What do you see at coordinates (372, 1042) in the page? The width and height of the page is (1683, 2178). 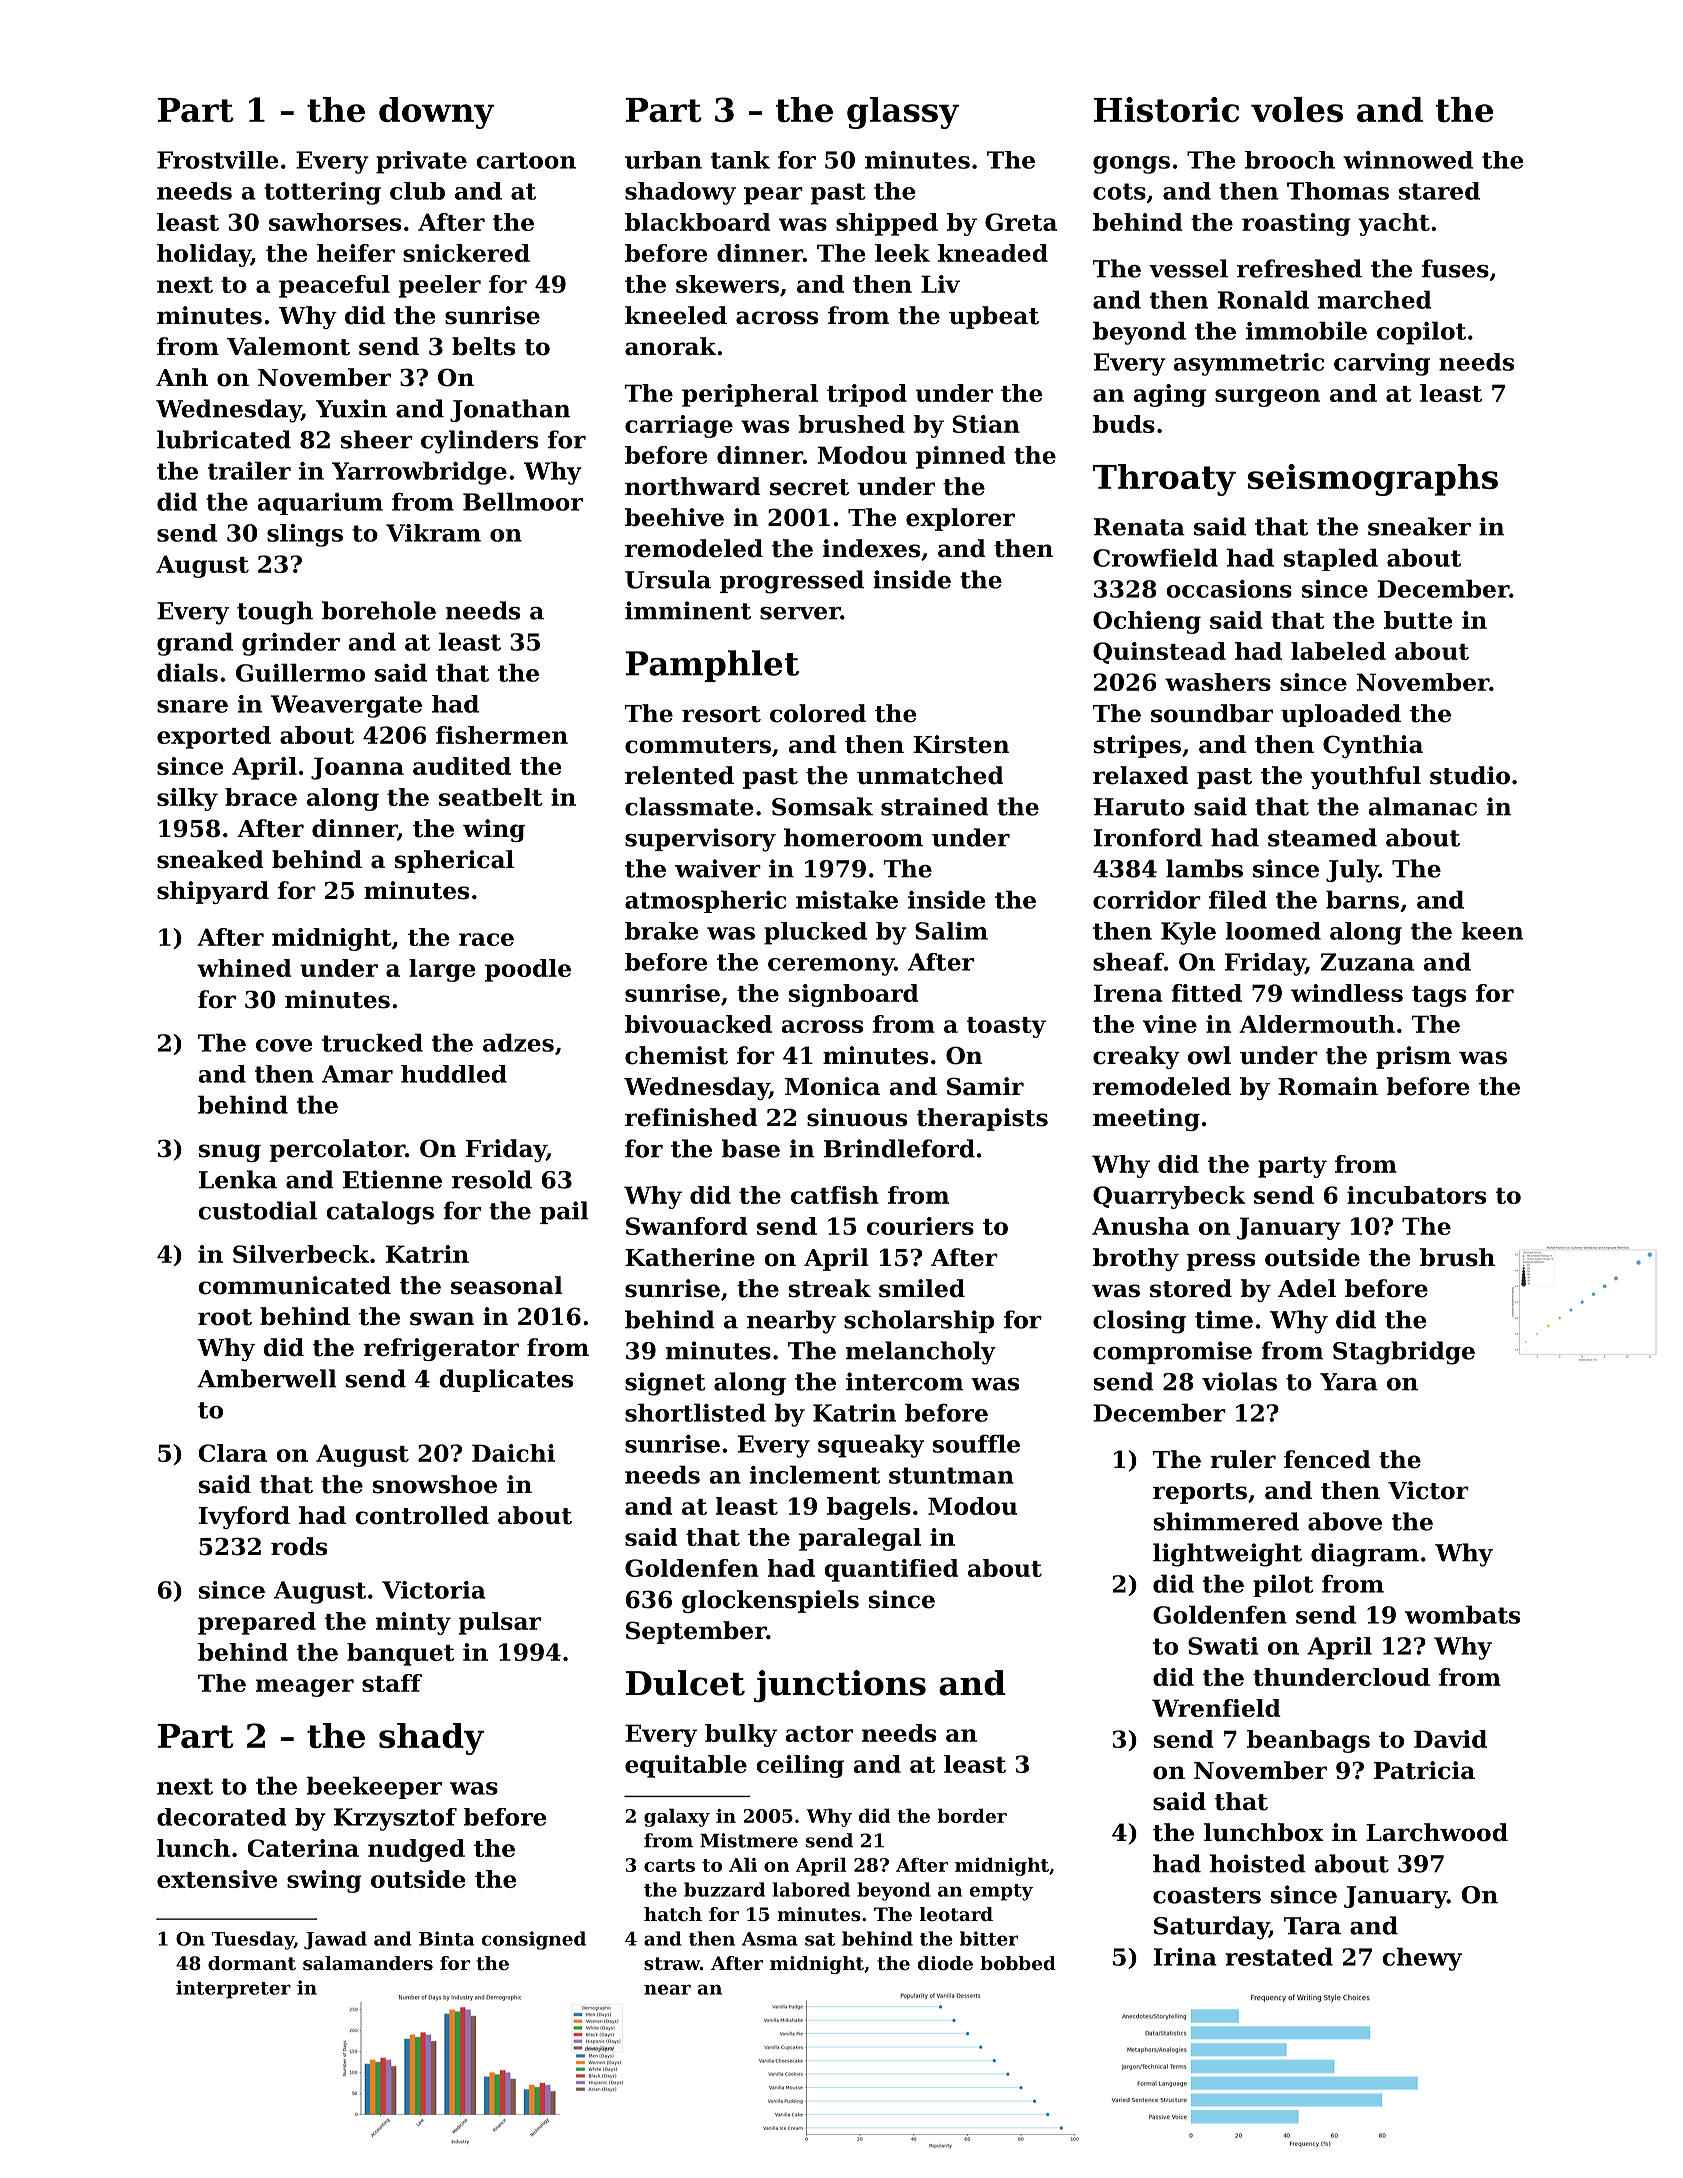 I see `trucked` at bounding box center [372, 1042].
